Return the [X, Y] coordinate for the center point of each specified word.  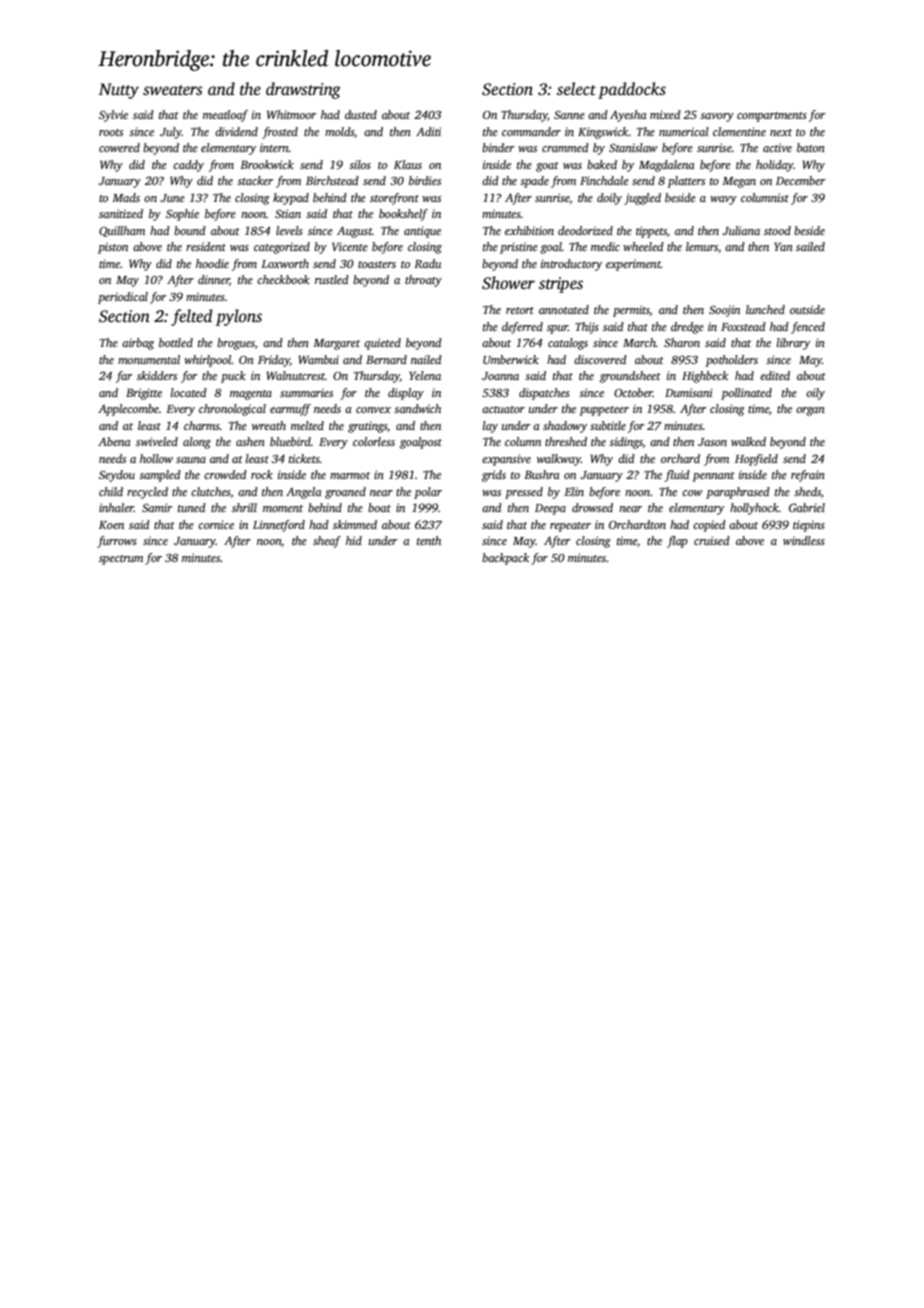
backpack [505, 559]
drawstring [303, 90]
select [576, 89]
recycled [147, 493]
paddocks [632, 90]
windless [804, 540]
